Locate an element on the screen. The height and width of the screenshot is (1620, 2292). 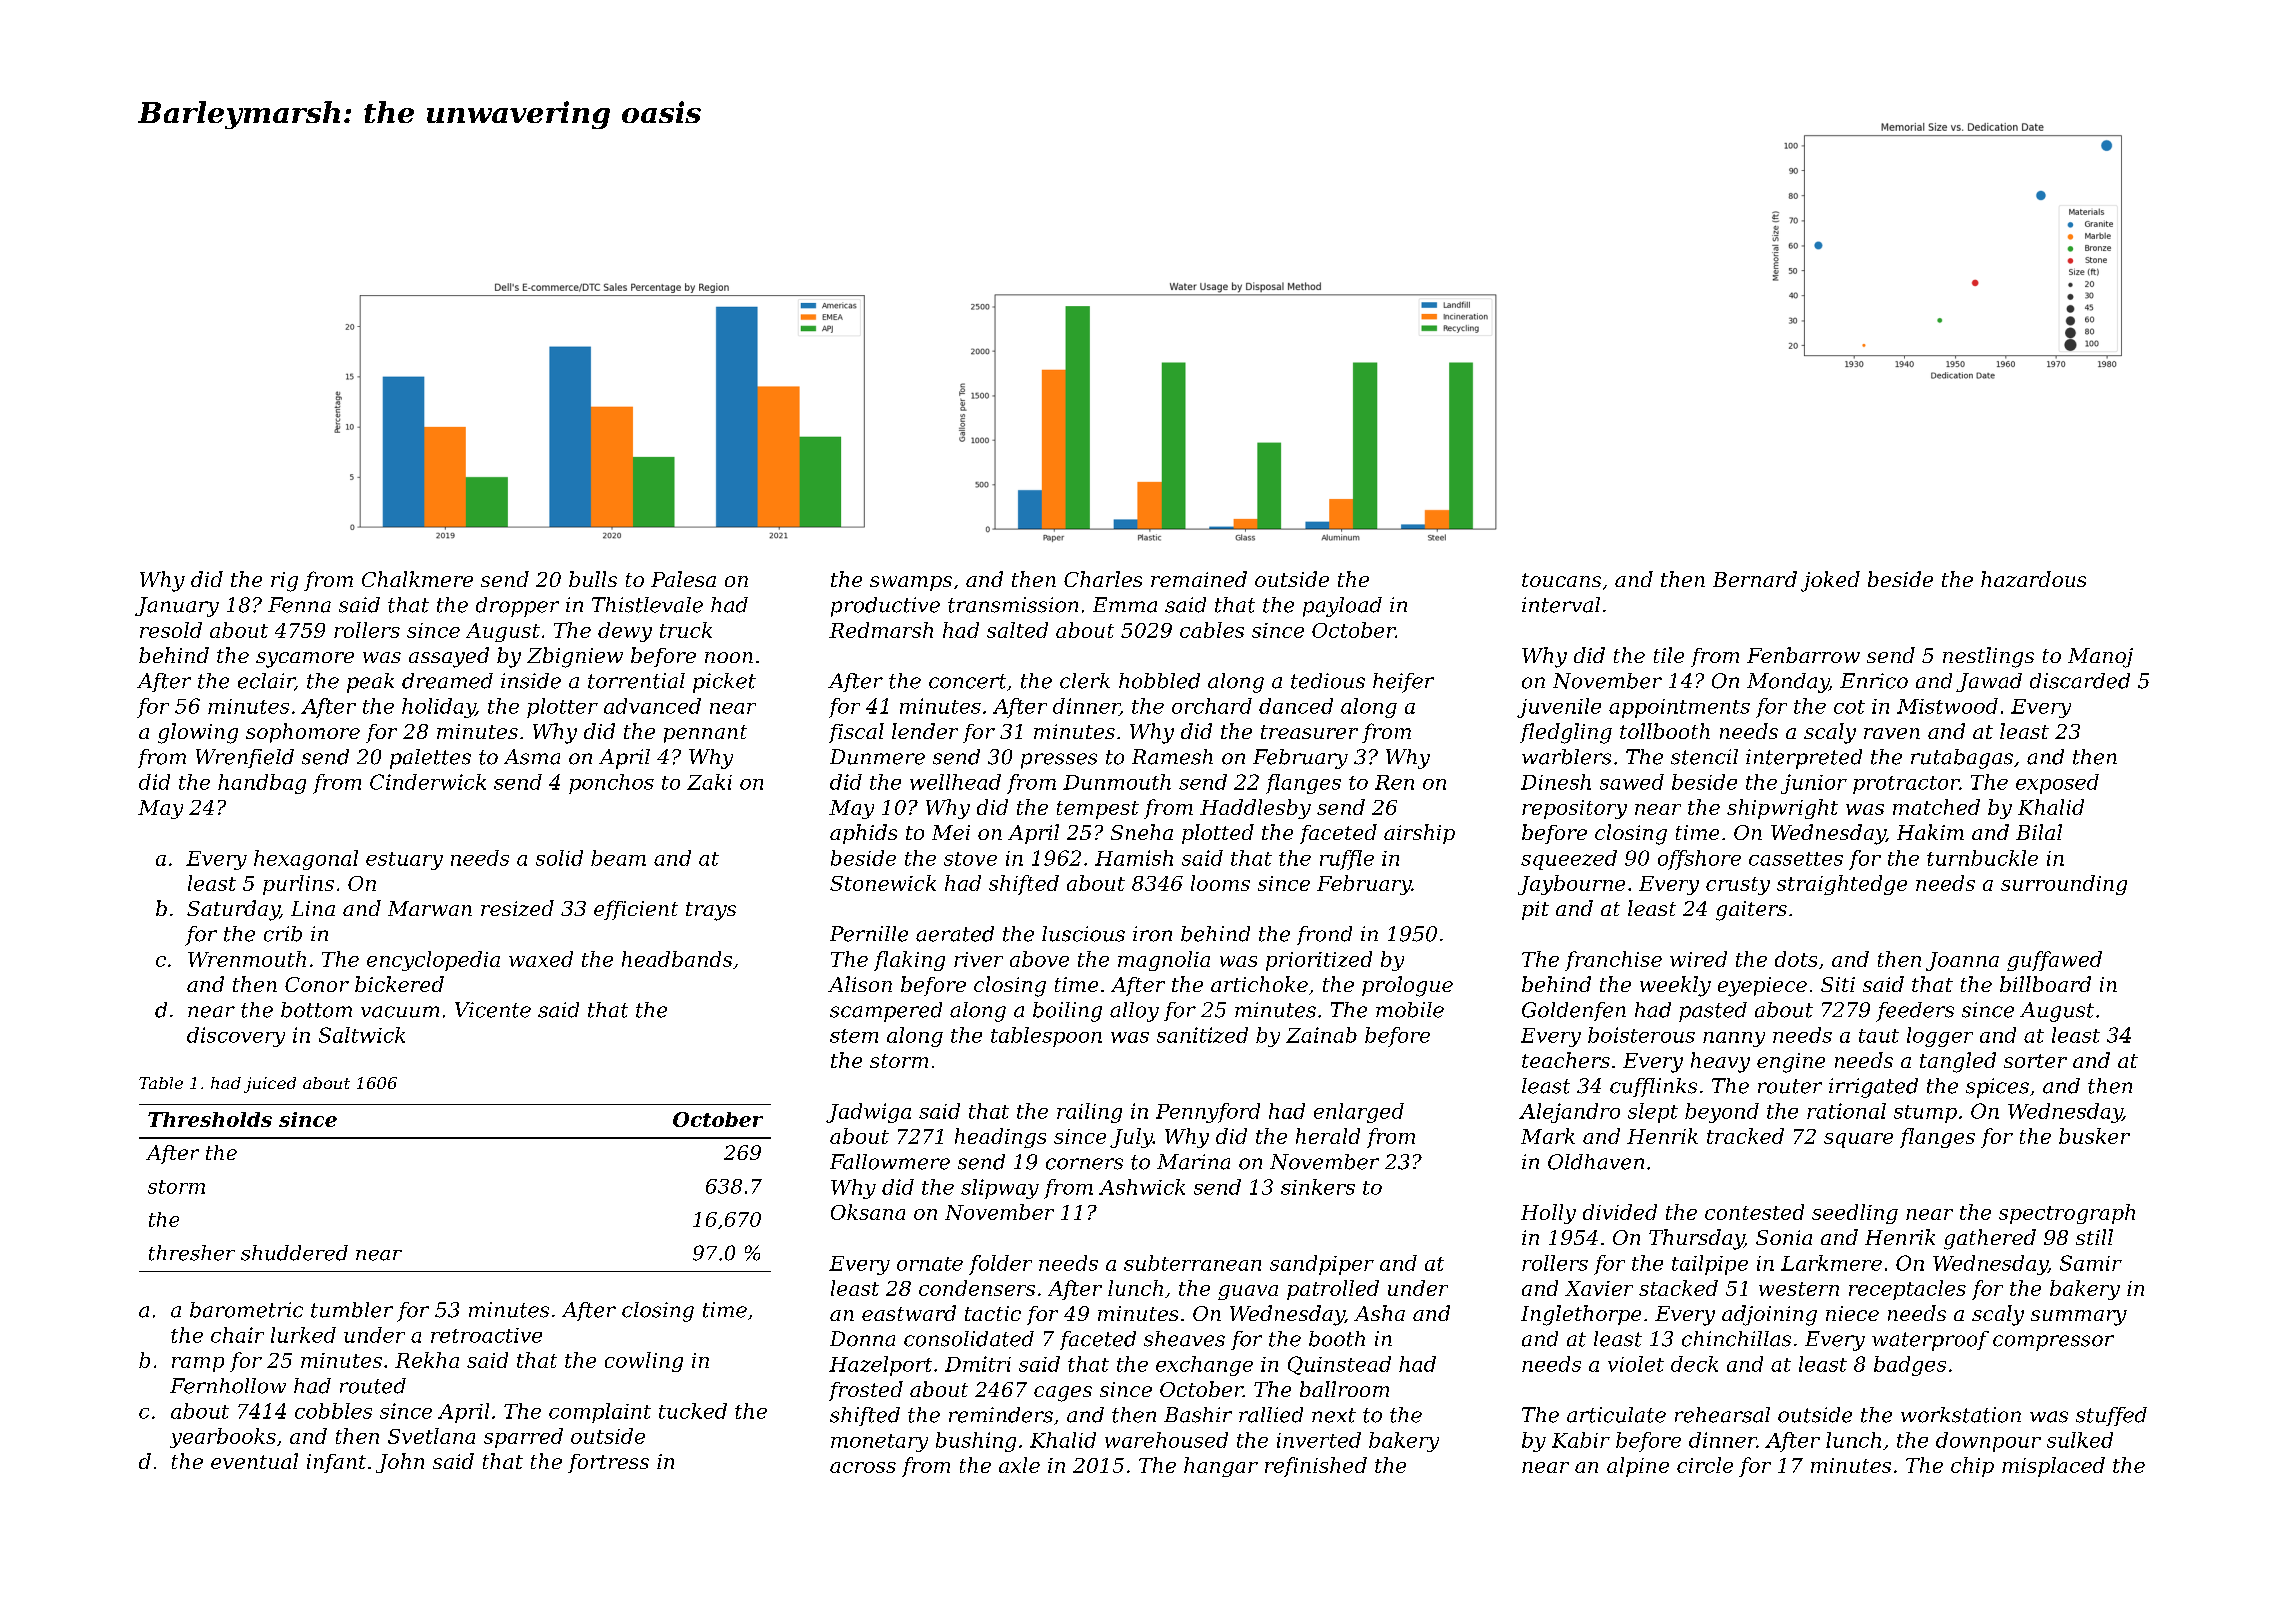
Vicente is located at coordinates (493, 1010).
